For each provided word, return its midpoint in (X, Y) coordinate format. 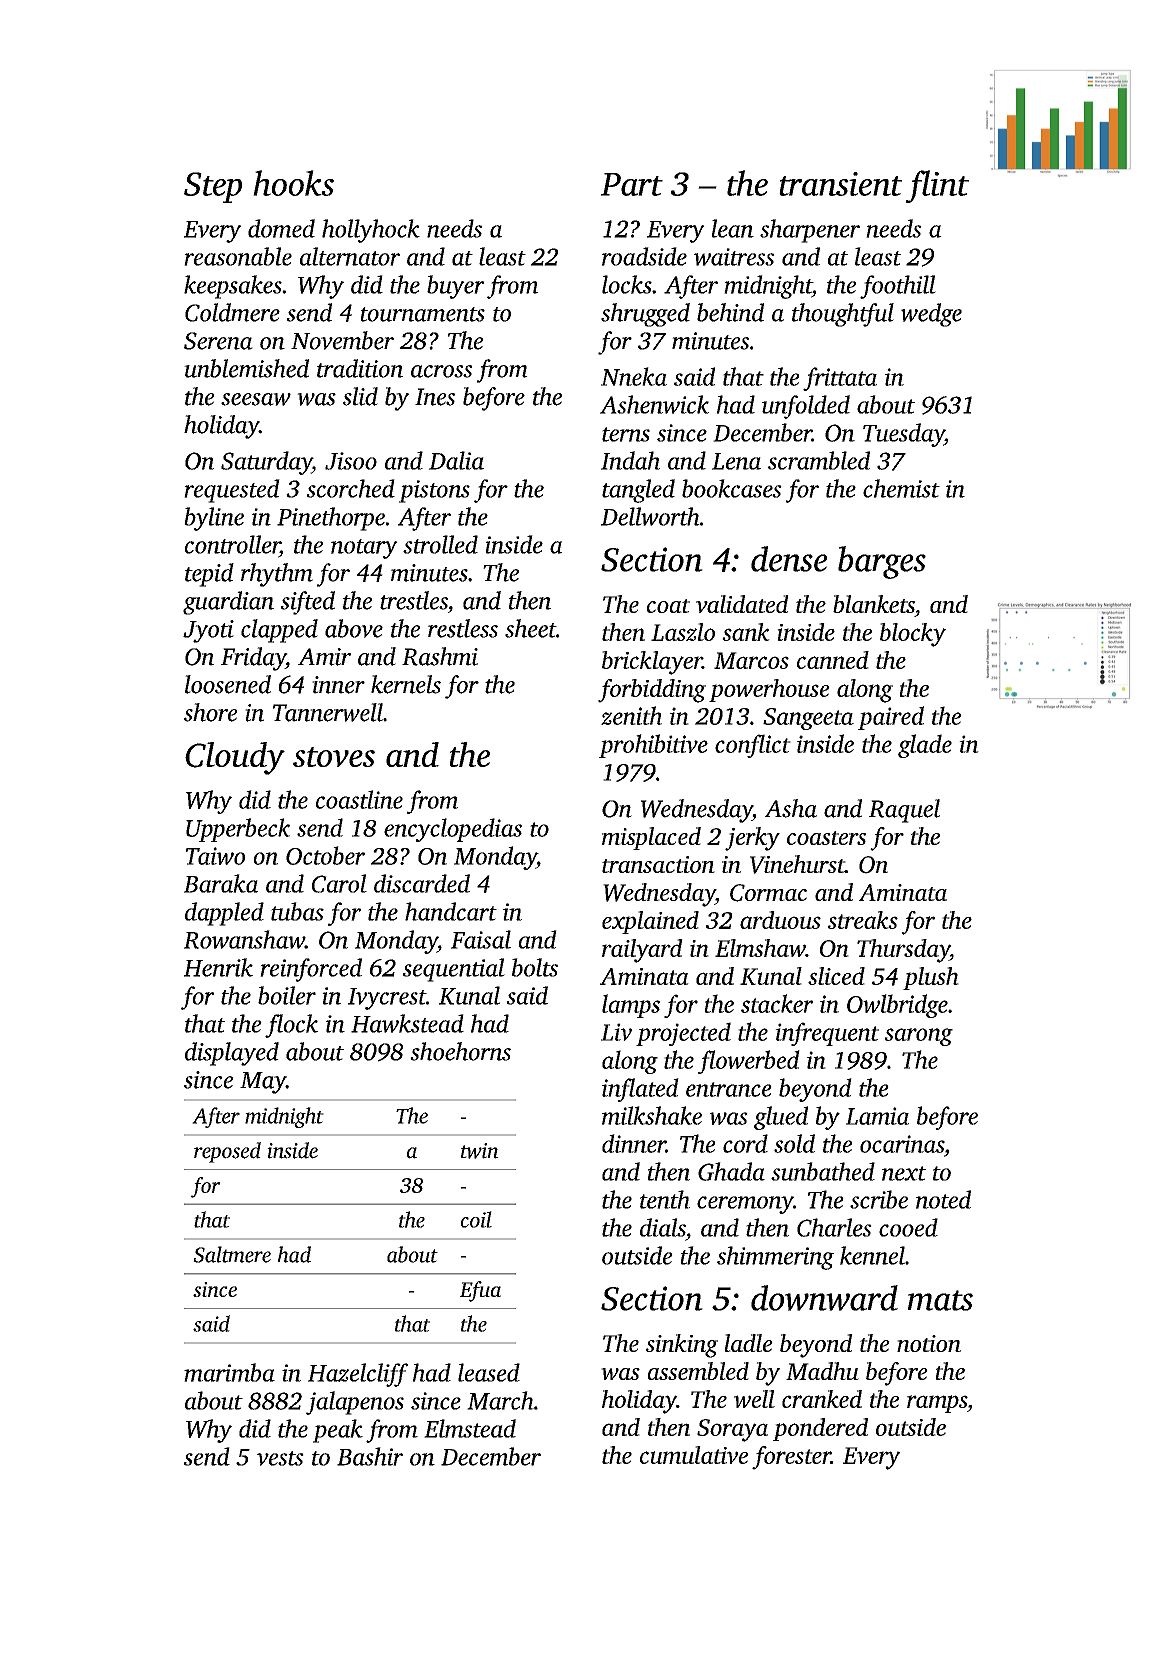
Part (632, 184)
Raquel (904, 811)
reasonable (238, 256)
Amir (324, 657)
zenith (631, 715)
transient (840, 184)
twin (480, 1151)
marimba (229, 1372)
